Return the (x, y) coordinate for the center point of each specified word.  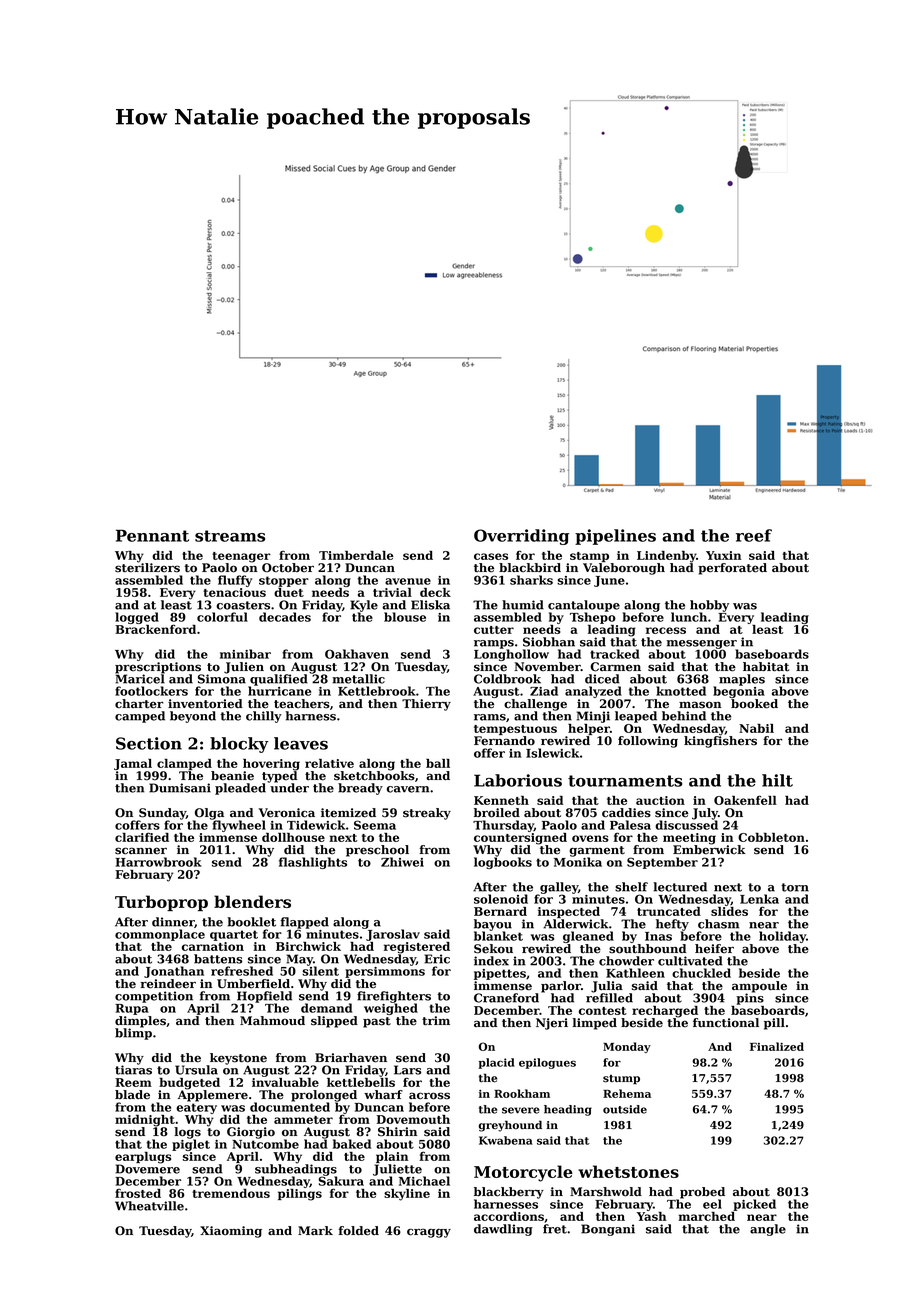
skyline (407, 1195)
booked (754, 704)
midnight (145, 1121)
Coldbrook (507, 679)
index (491, 961)
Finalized (777, 1046)
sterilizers (147, 568)
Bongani (608, 1230)
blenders (252, 901)
